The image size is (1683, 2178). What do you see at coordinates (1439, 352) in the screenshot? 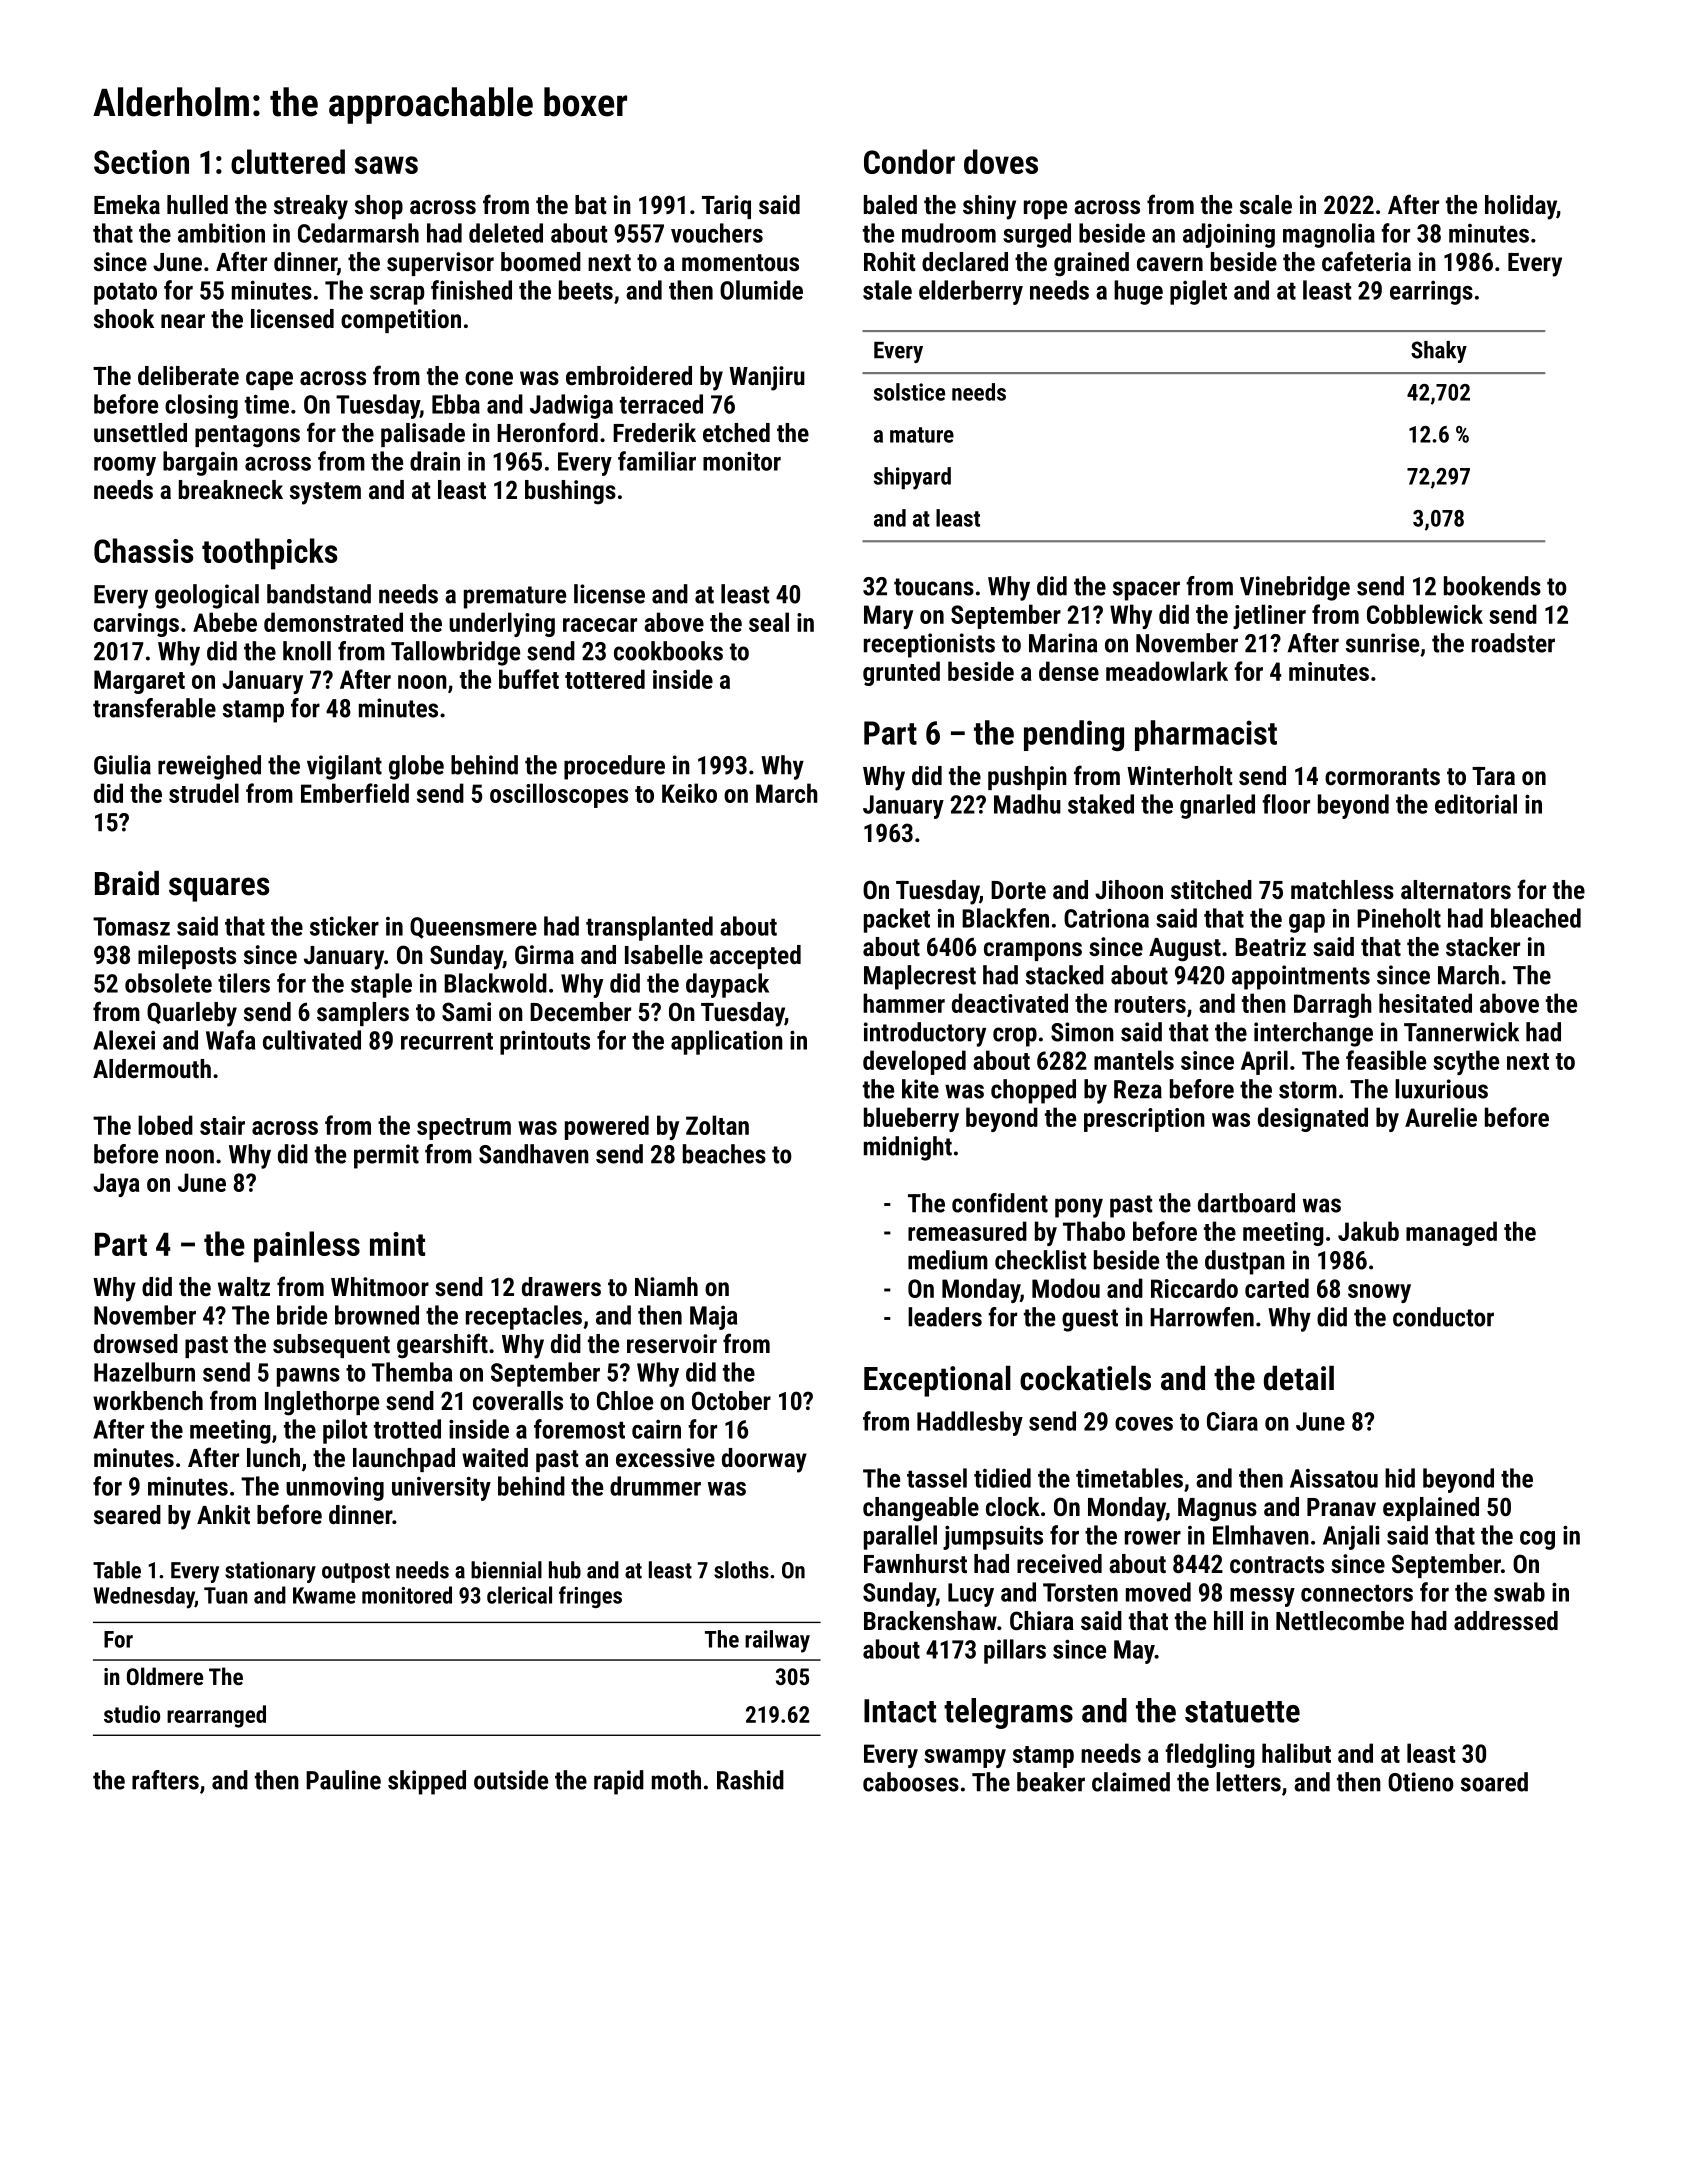
I see `Shaky` at bounding box center [1439, 352].
